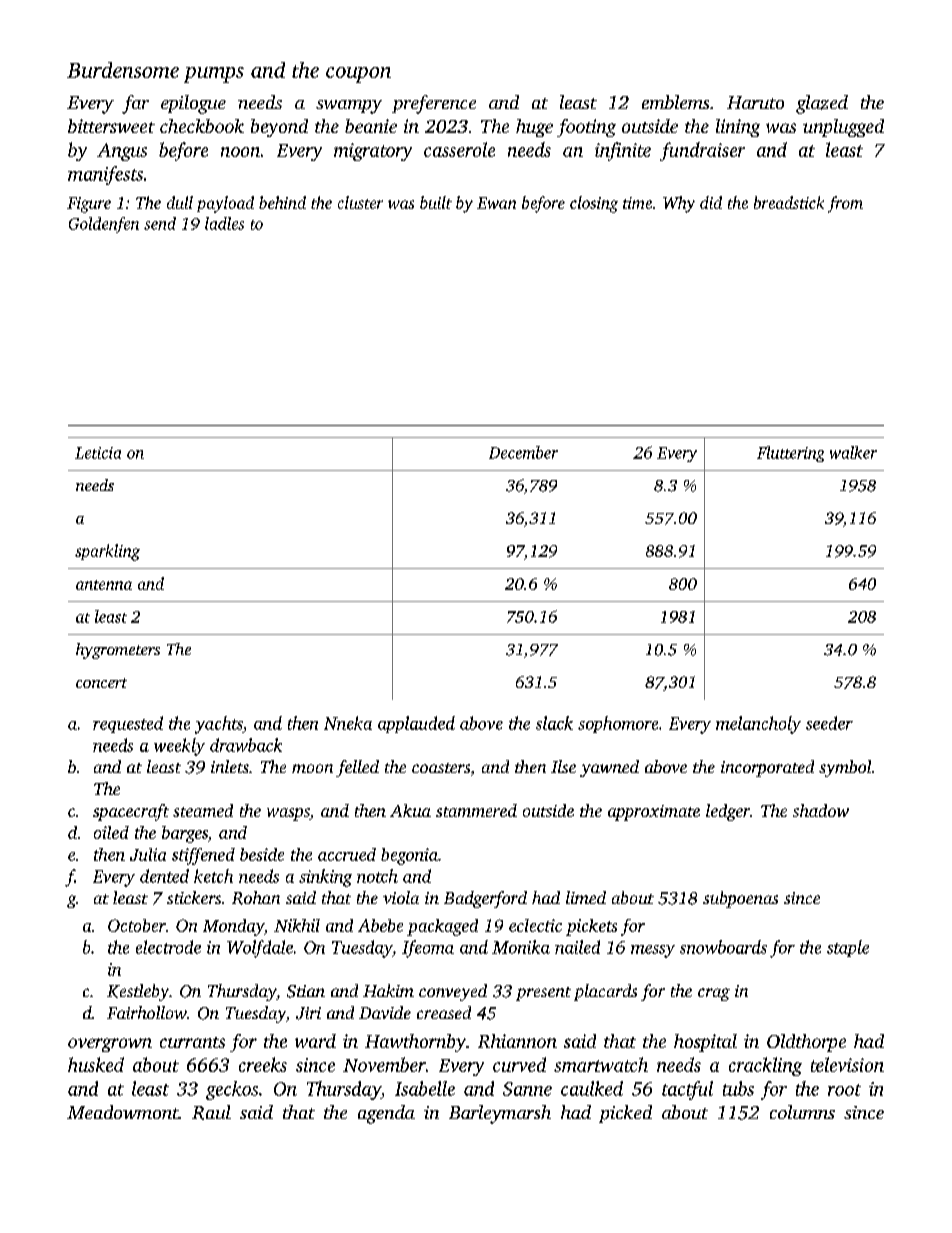  I want to click on staple, so click(848, 948).
